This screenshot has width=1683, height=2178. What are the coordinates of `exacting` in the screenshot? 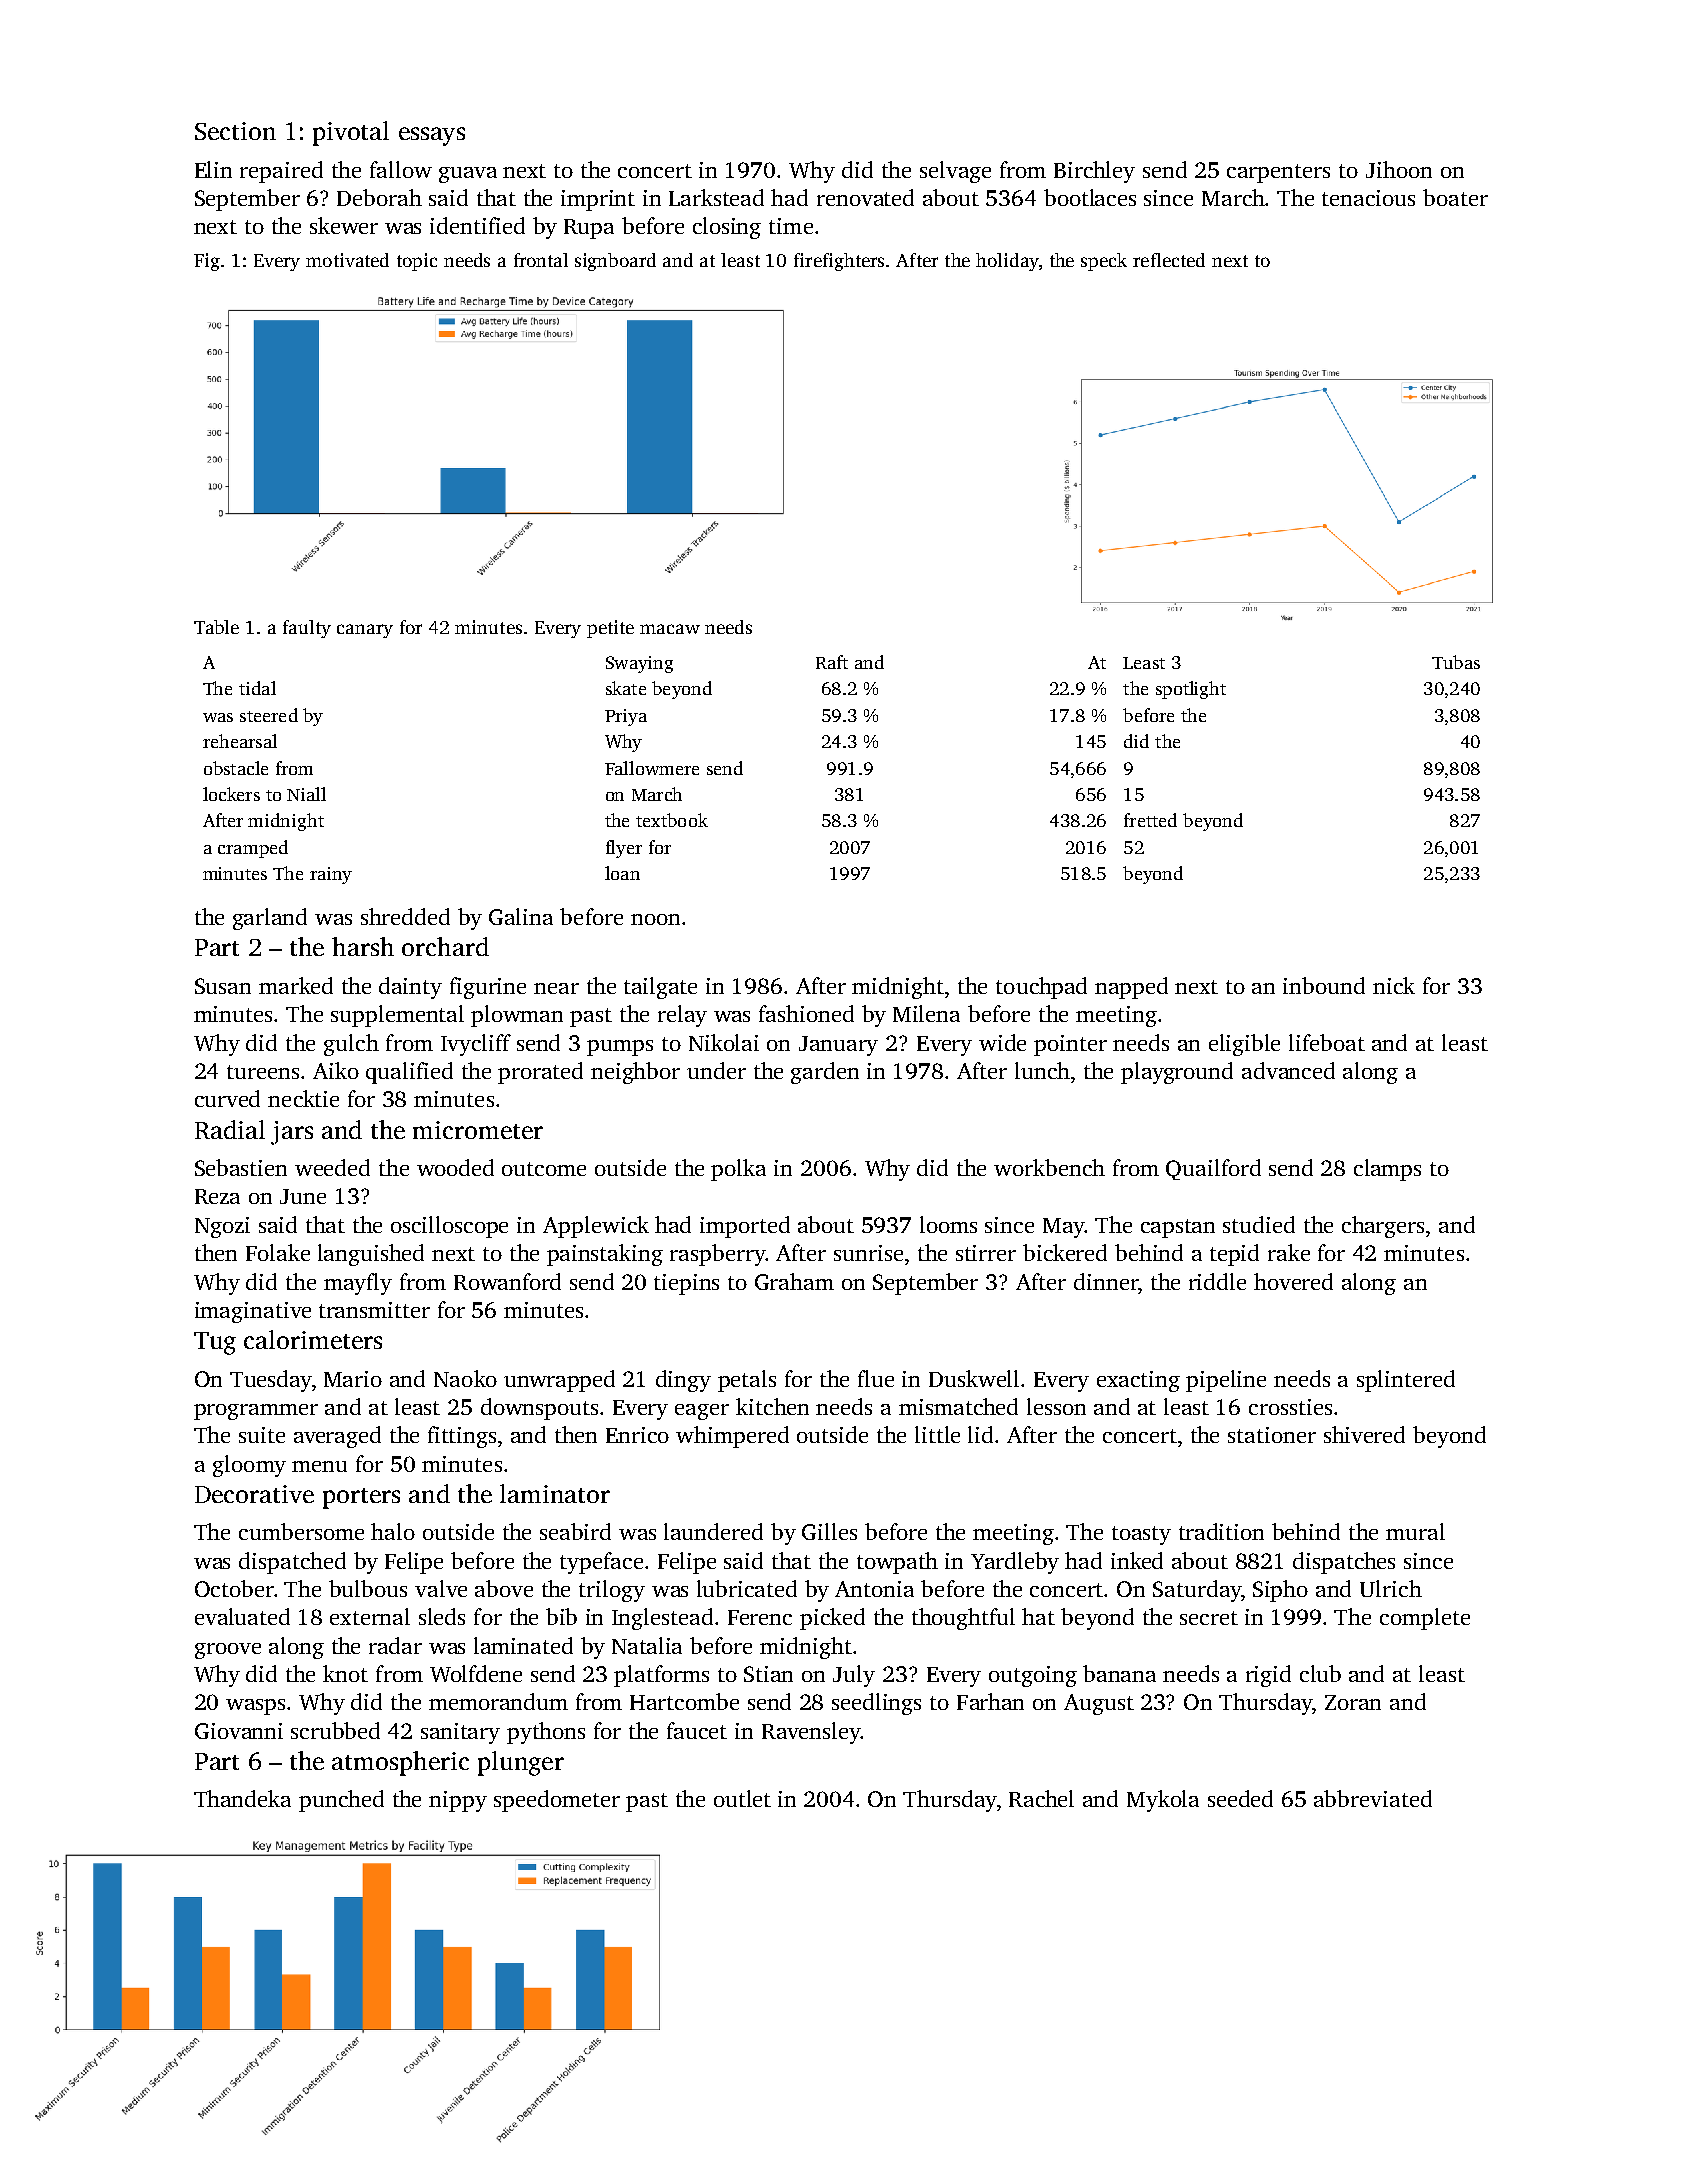 It's located at (1138, 1381).
